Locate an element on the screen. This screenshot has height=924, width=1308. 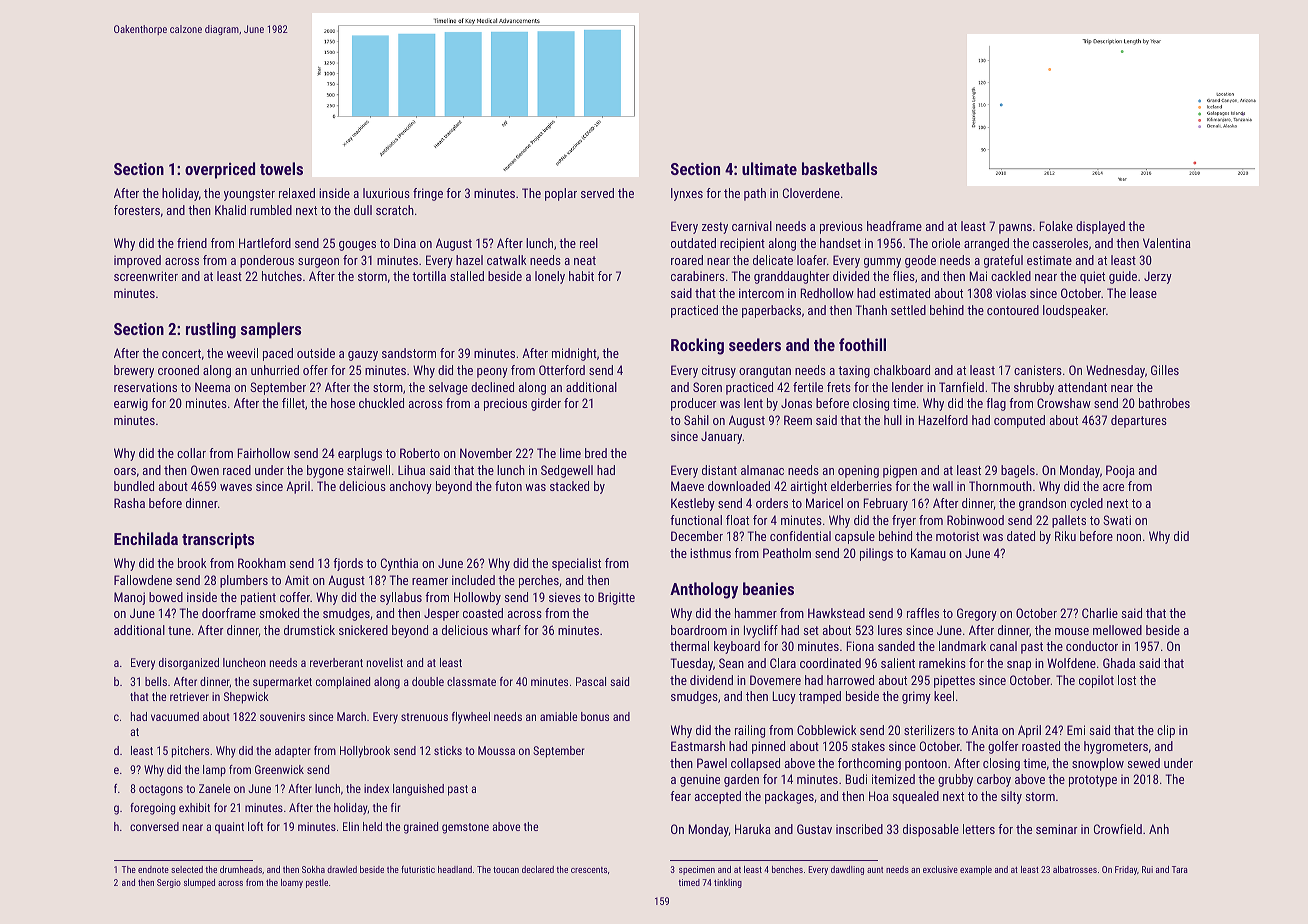
scratch is located at coordinates (395, 210).
